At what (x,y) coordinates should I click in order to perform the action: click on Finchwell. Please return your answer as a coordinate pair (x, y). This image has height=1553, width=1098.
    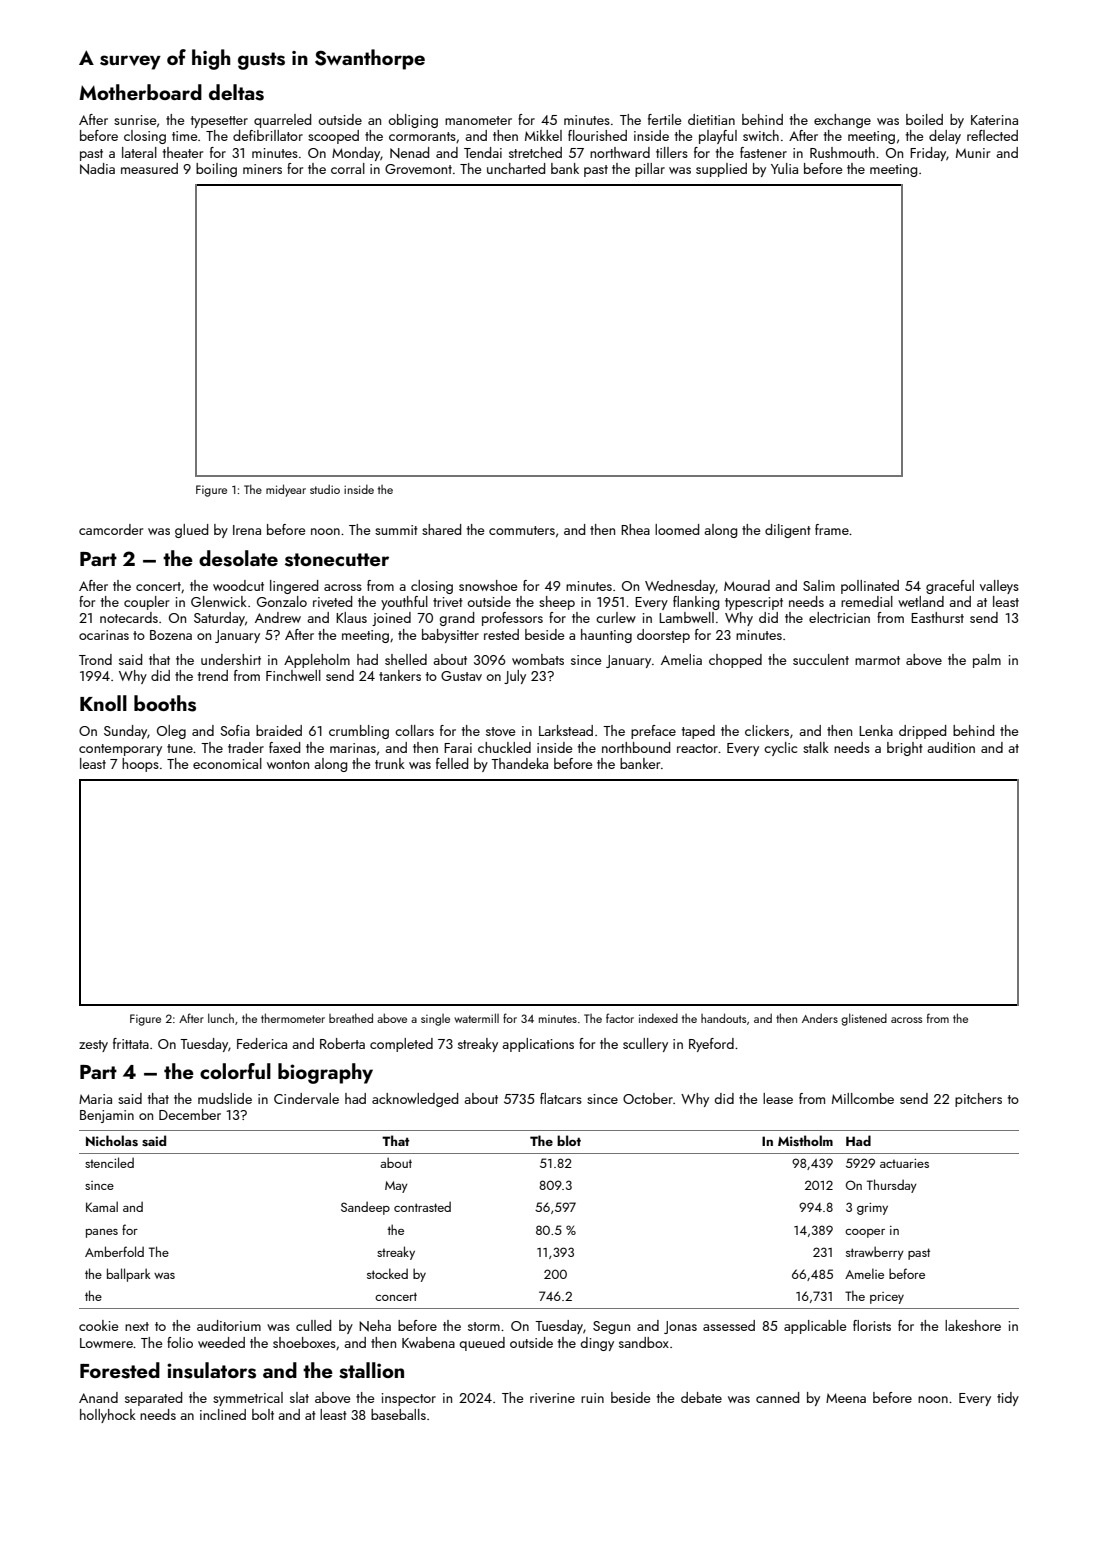
    Looking at the image, I should click on (293, 675).
